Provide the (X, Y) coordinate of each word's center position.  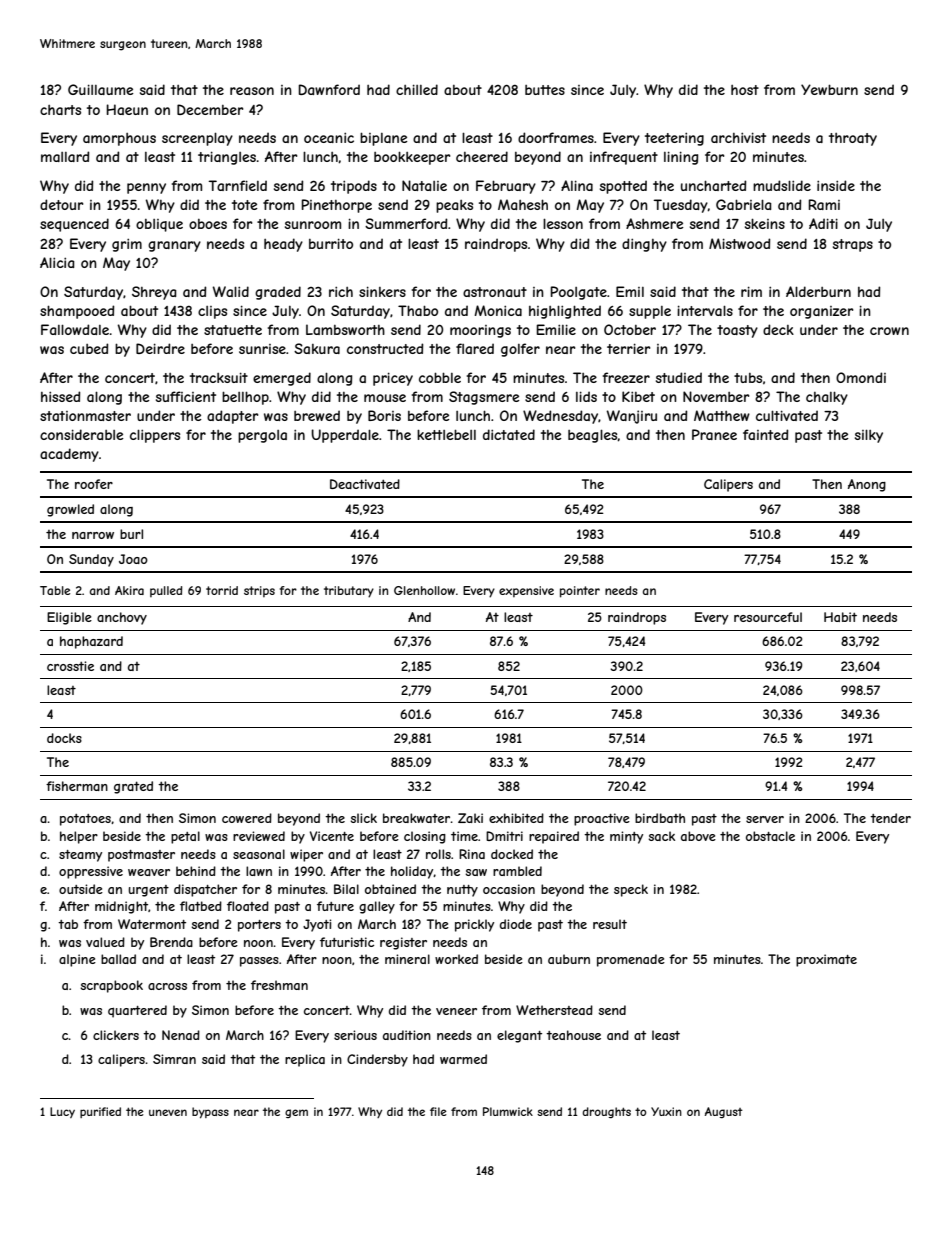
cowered (247, 818)
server (765, 819)
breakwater (416, 818)
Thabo (418, 310)
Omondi (861, 377)
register (403, 943)
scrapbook (111, 986)
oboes (208, 224)
